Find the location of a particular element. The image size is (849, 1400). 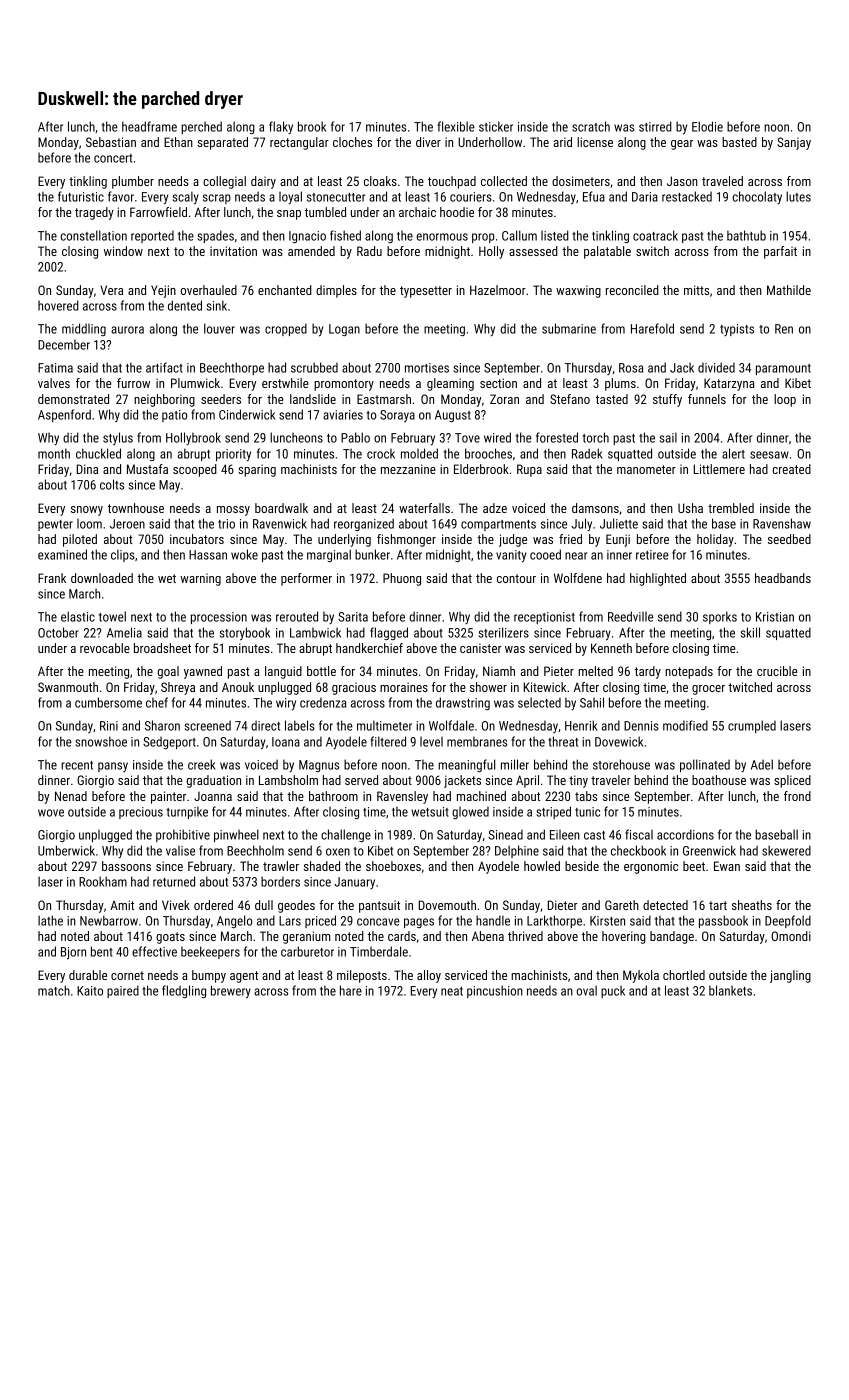

Timberdale is located at coordinates (379, 951).
